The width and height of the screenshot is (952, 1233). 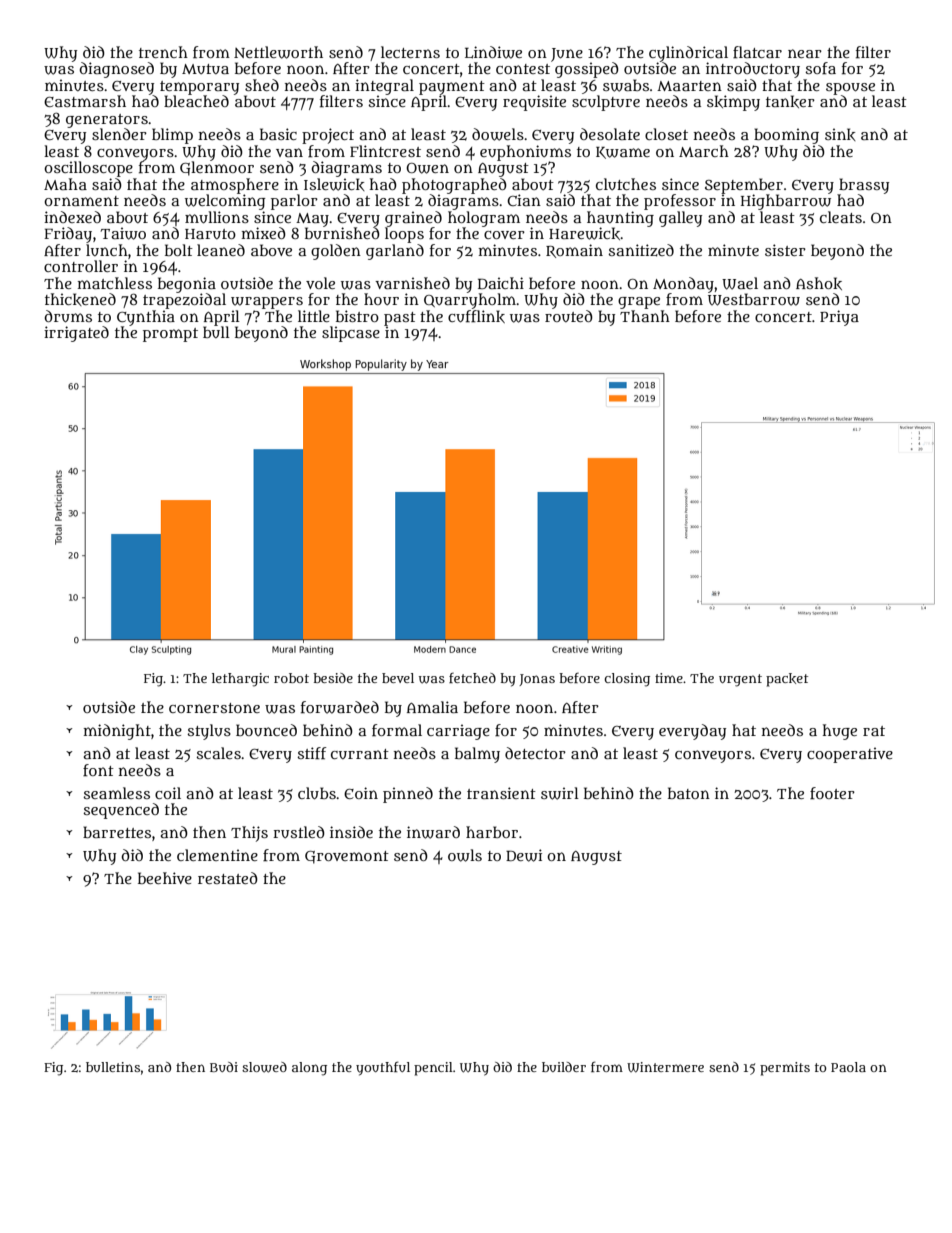 What do you see at coordinates (224, 1067) in the screenshot?
I see `Budi` at bounding box center [224, 1067].
